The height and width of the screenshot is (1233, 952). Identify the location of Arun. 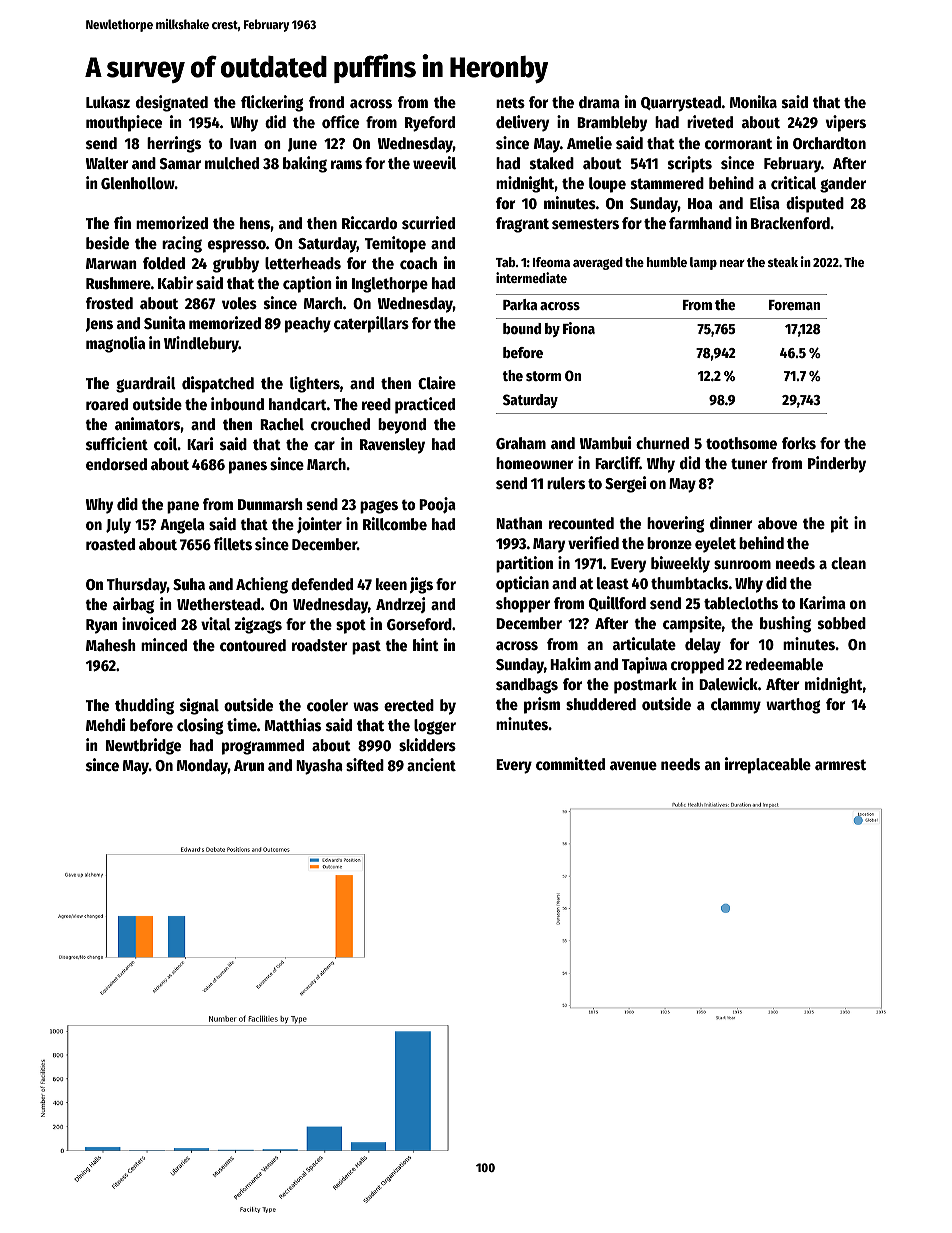
(249, 765).
